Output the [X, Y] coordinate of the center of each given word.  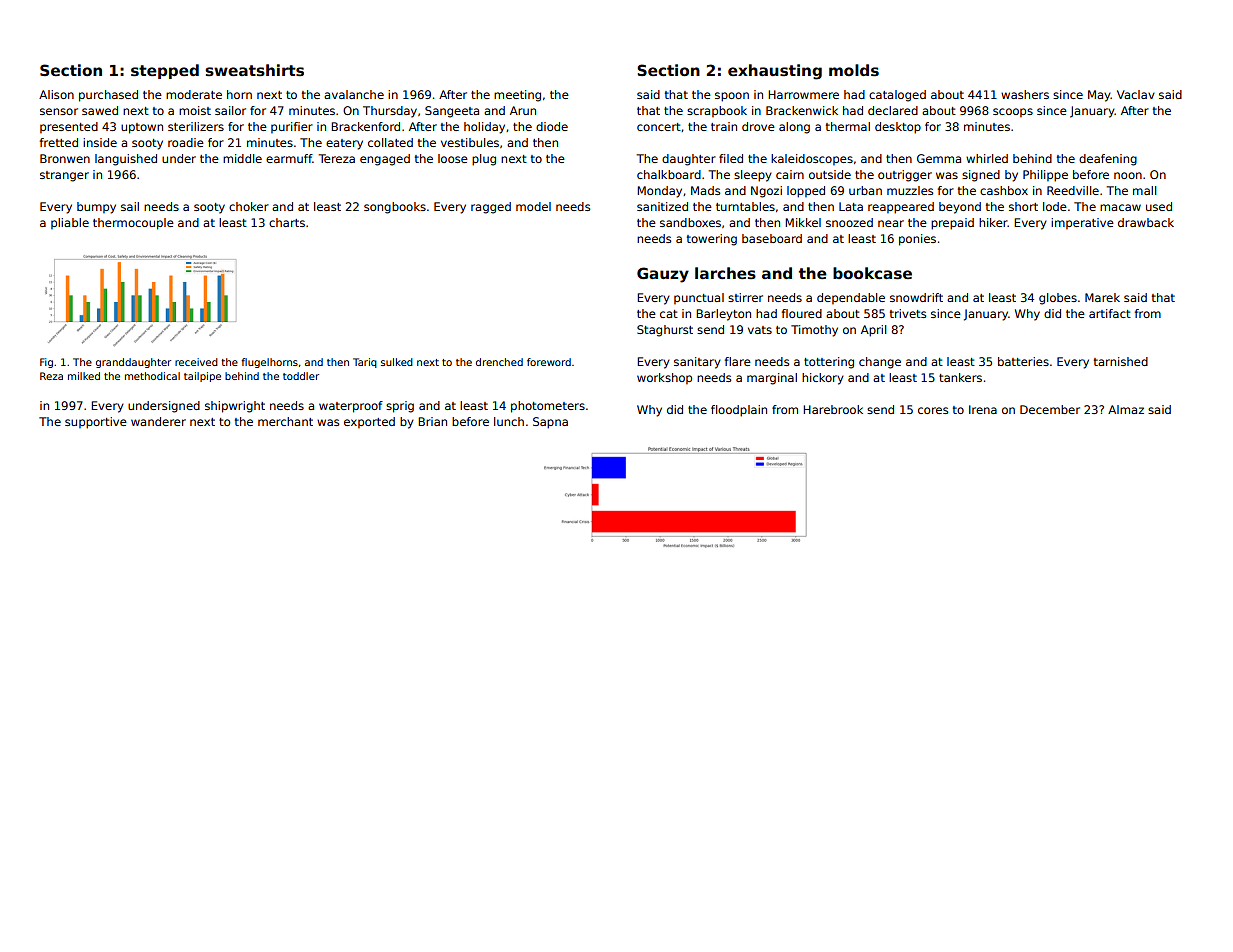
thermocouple [133, 224]
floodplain [739, 411]
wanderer [158, 421]
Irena [983, 409]
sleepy [753, 176]
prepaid [952, 224]
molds [854, 70]
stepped [165, 71]
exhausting [775, 72]
